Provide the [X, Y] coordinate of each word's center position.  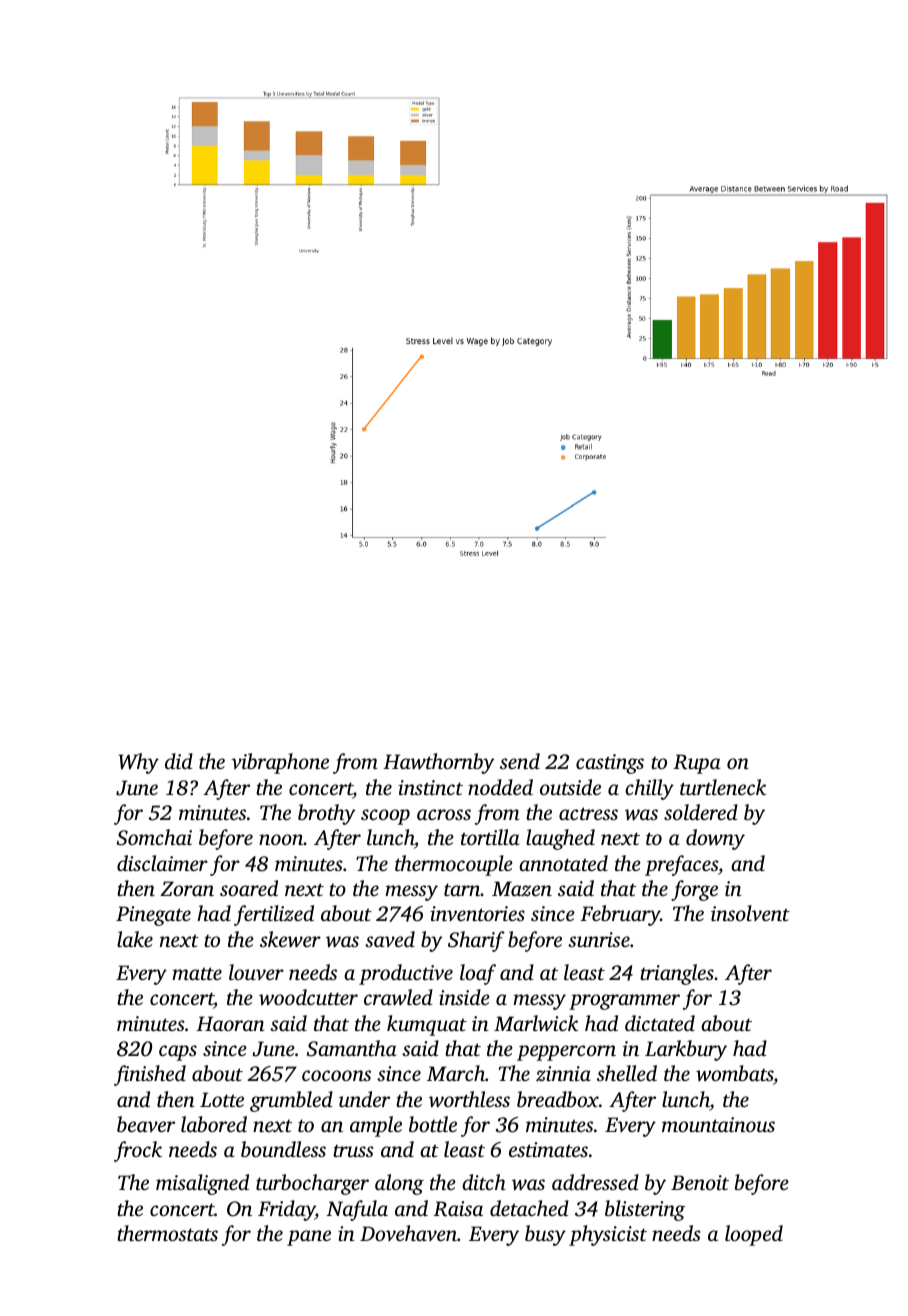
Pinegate [153, 916]
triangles [677, 974]
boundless [283, 1149]
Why [138, 763]
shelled [627, 1073]
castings [610, 764]
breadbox [558, 1099]
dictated [660, 1023]
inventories [477, 913]
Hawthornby [439, 763]
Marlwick [536, 1023]
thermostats [167, 1233]
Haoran [230, 1023]
